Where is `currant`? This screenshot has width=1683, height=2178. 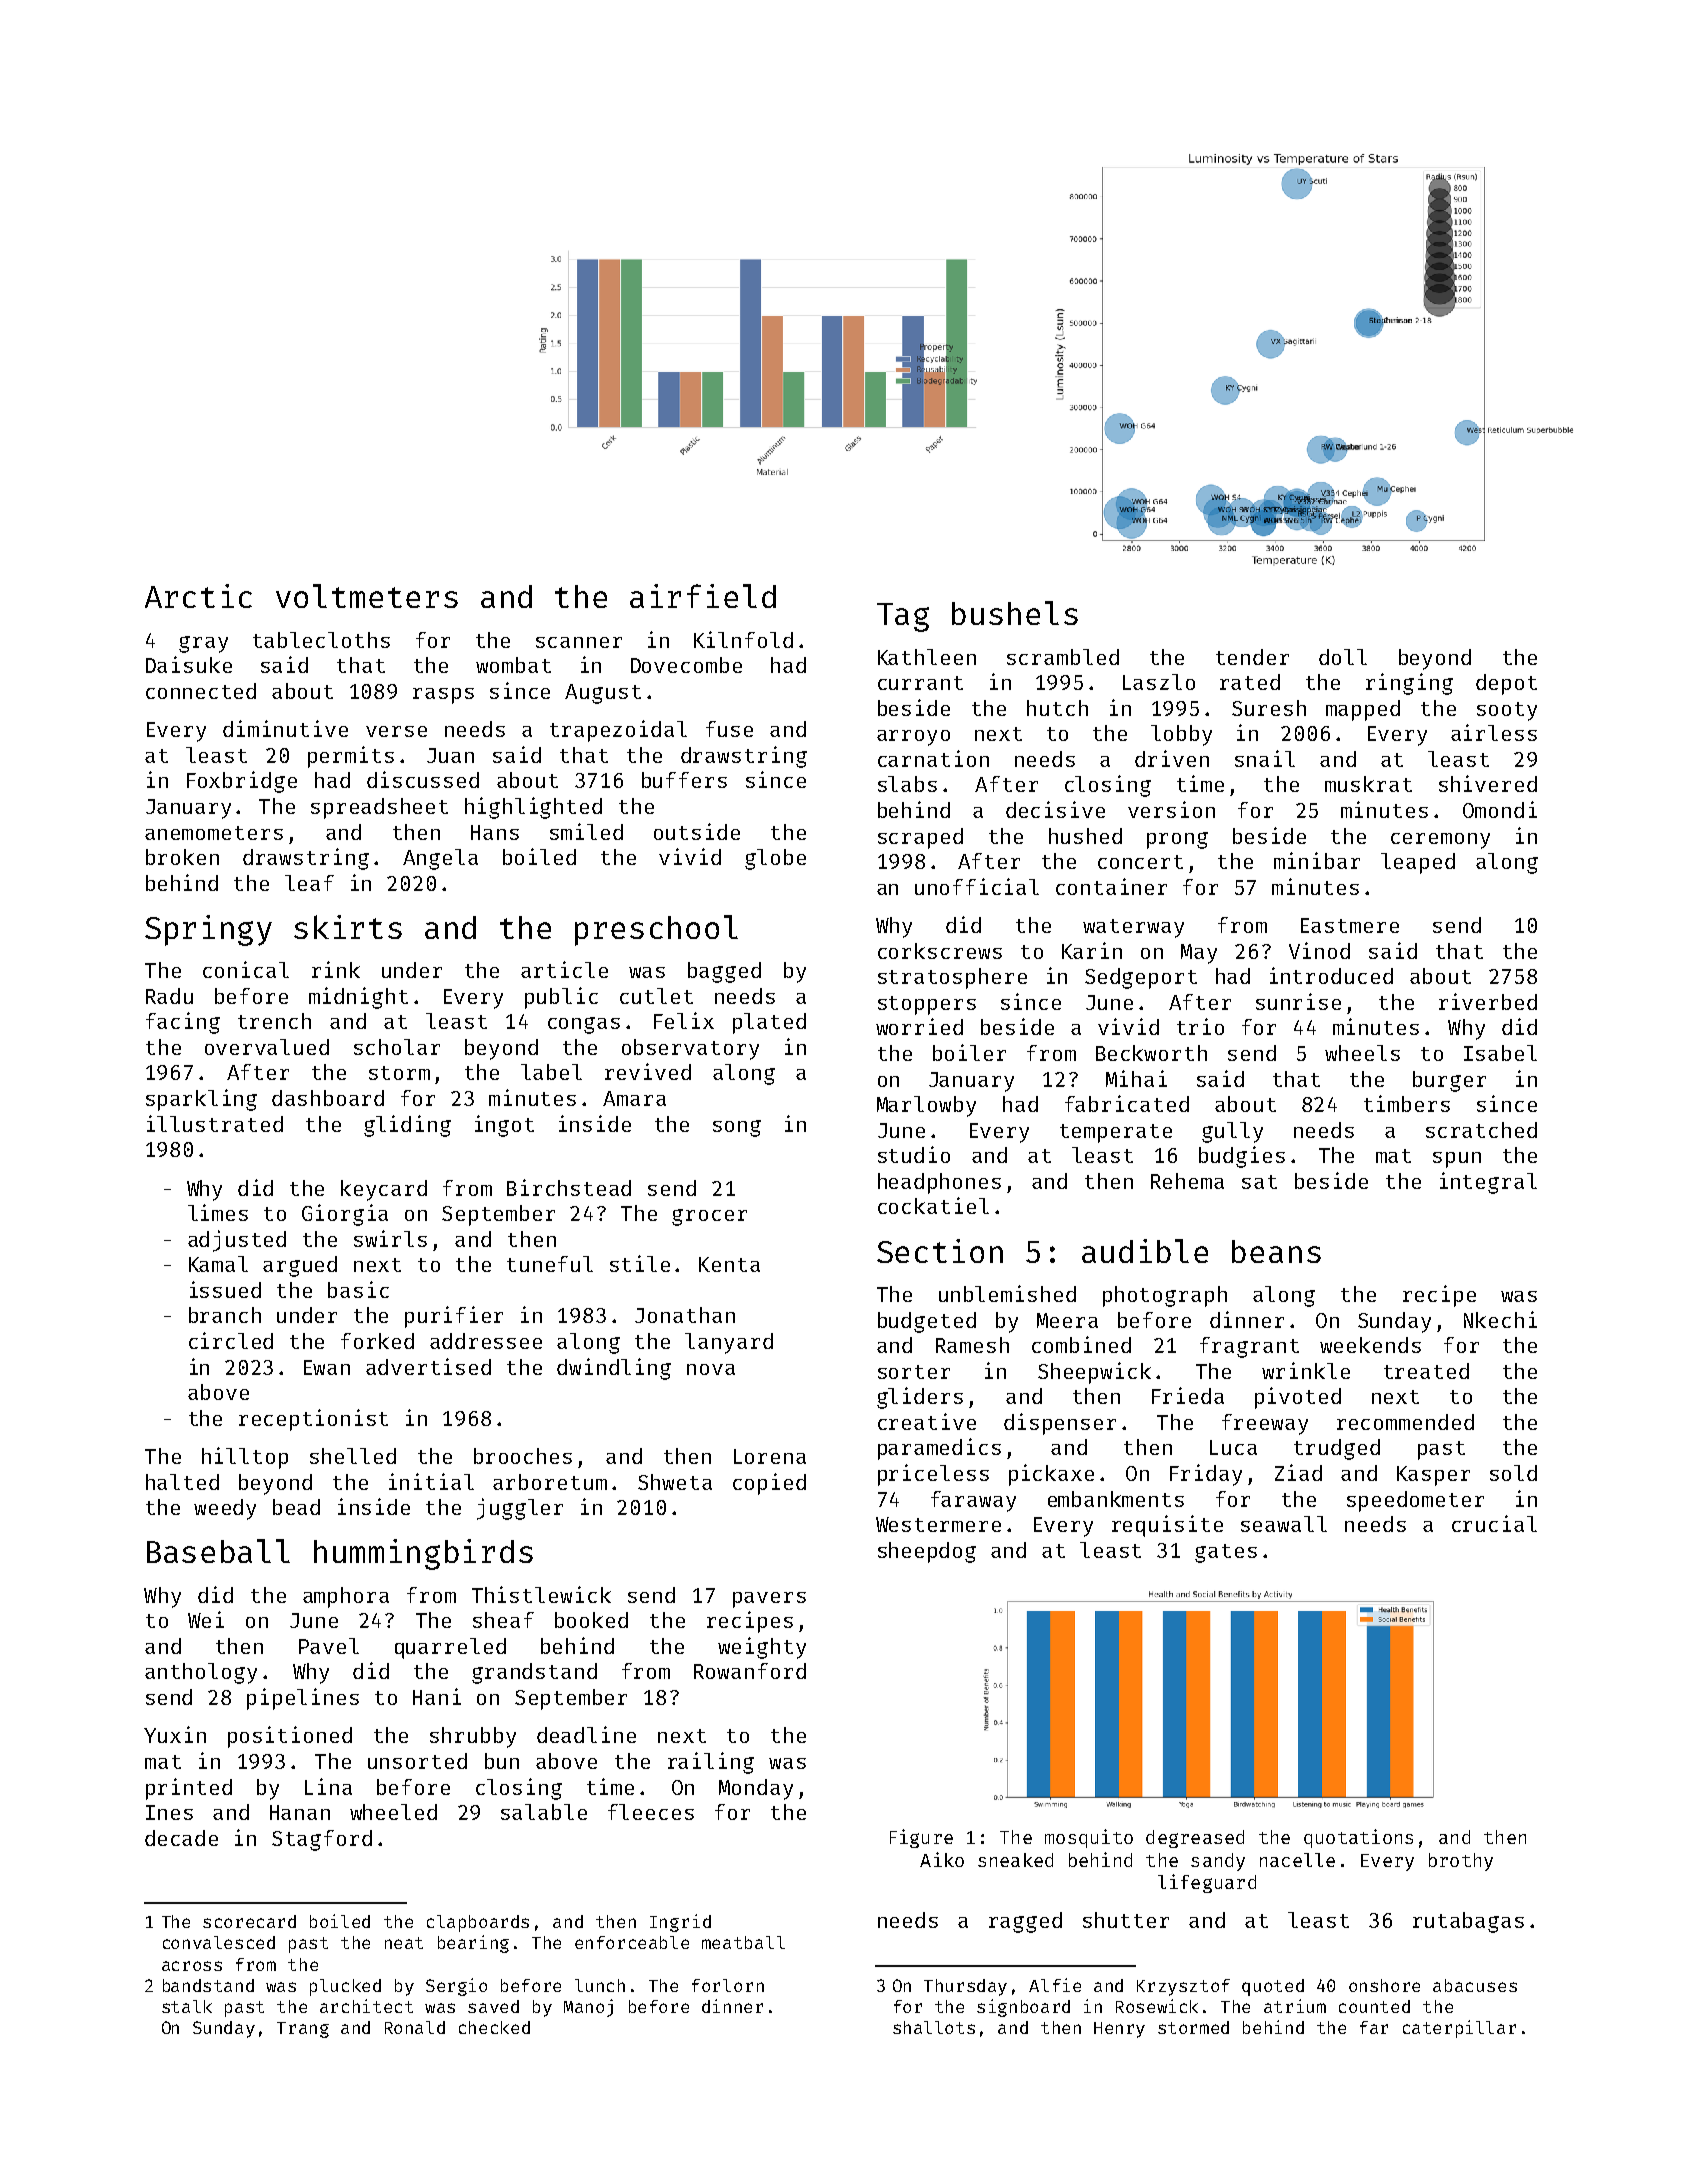 currant is located at coordinates (920, 683).
